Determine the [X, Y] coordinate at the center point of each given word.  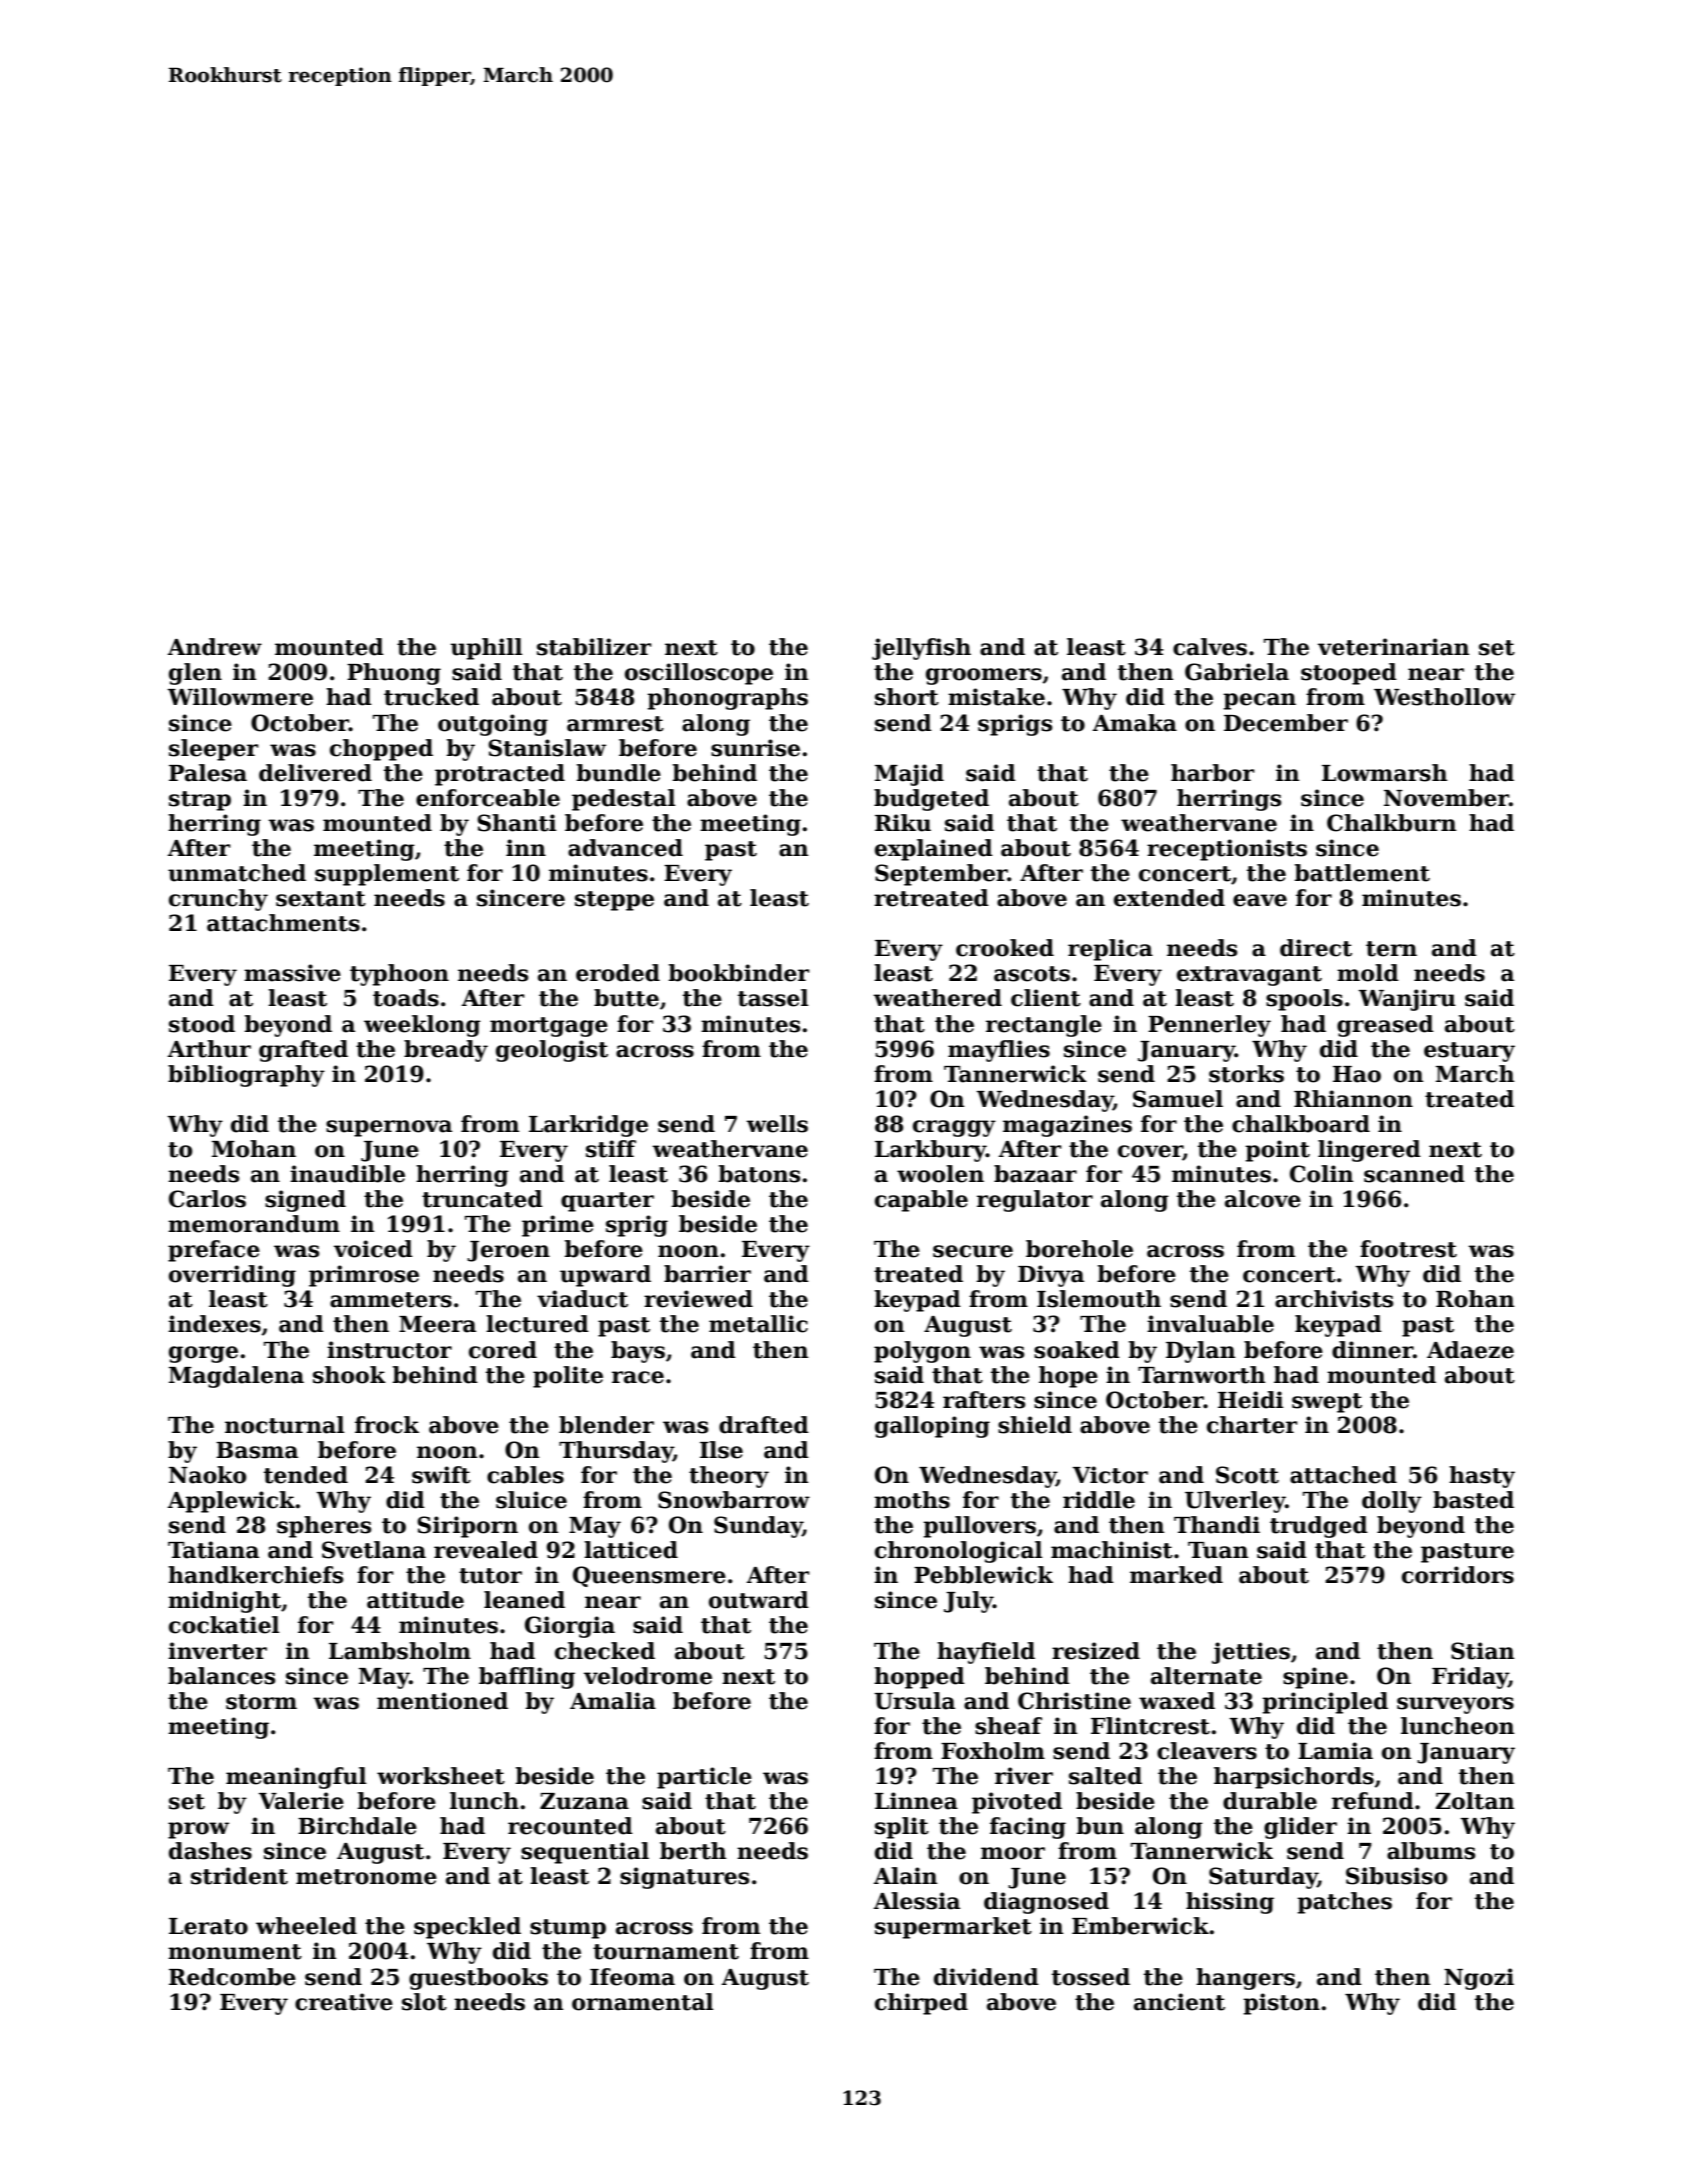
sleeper [213, 750]
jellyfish [921, 649]
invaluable [1210, 1324]
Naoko [207, 1475]
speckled [467, 1928]
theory [729, 1477]
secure [973, 1251]
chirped [921, 2004]
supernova [389, 1128]
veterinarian [1394, 647]
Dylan [1201, 1352]
